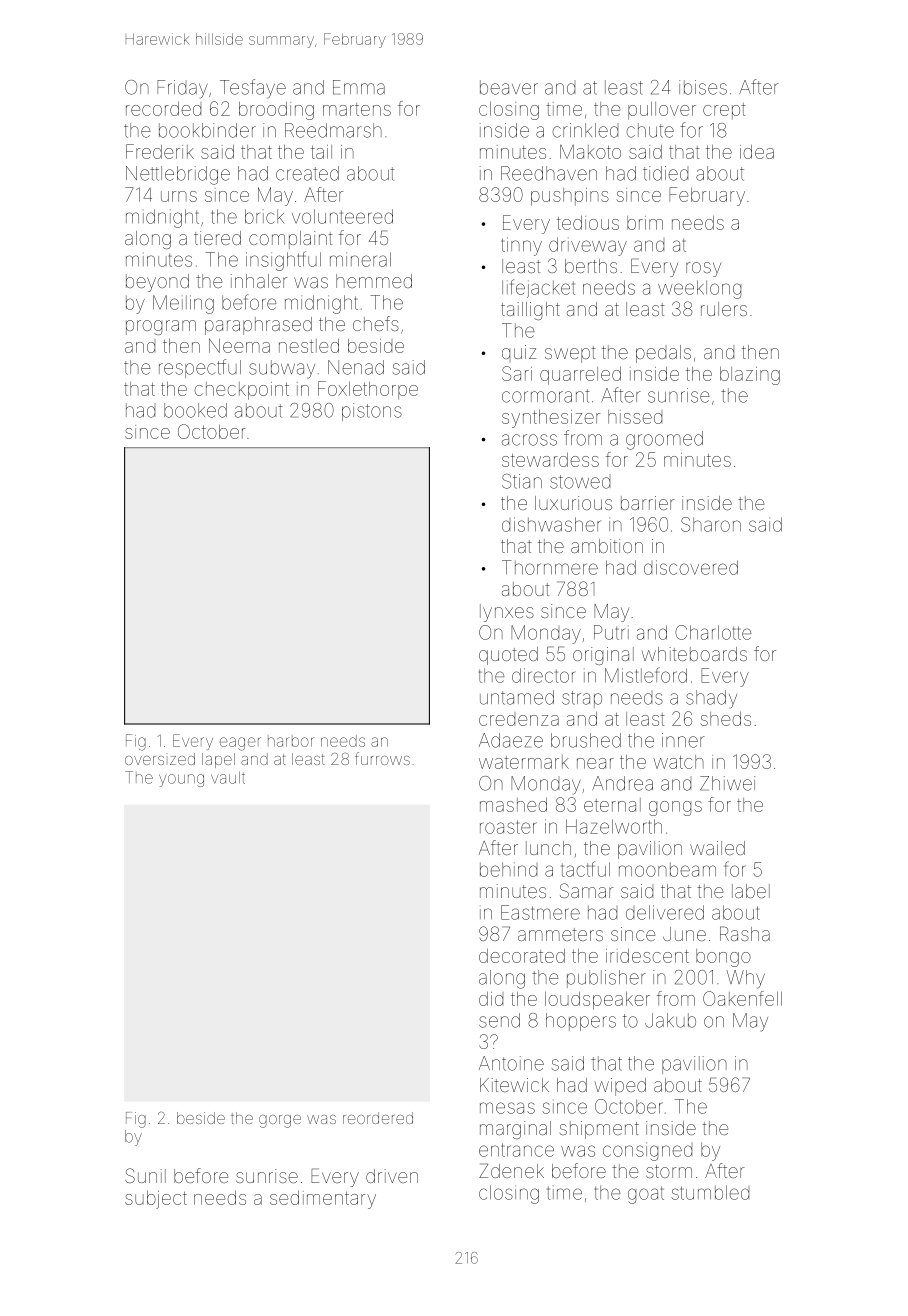 The image size is (908, 1316). Describe the element at coordinates (745, 933) in the image. I see `Rasha` at that location.
